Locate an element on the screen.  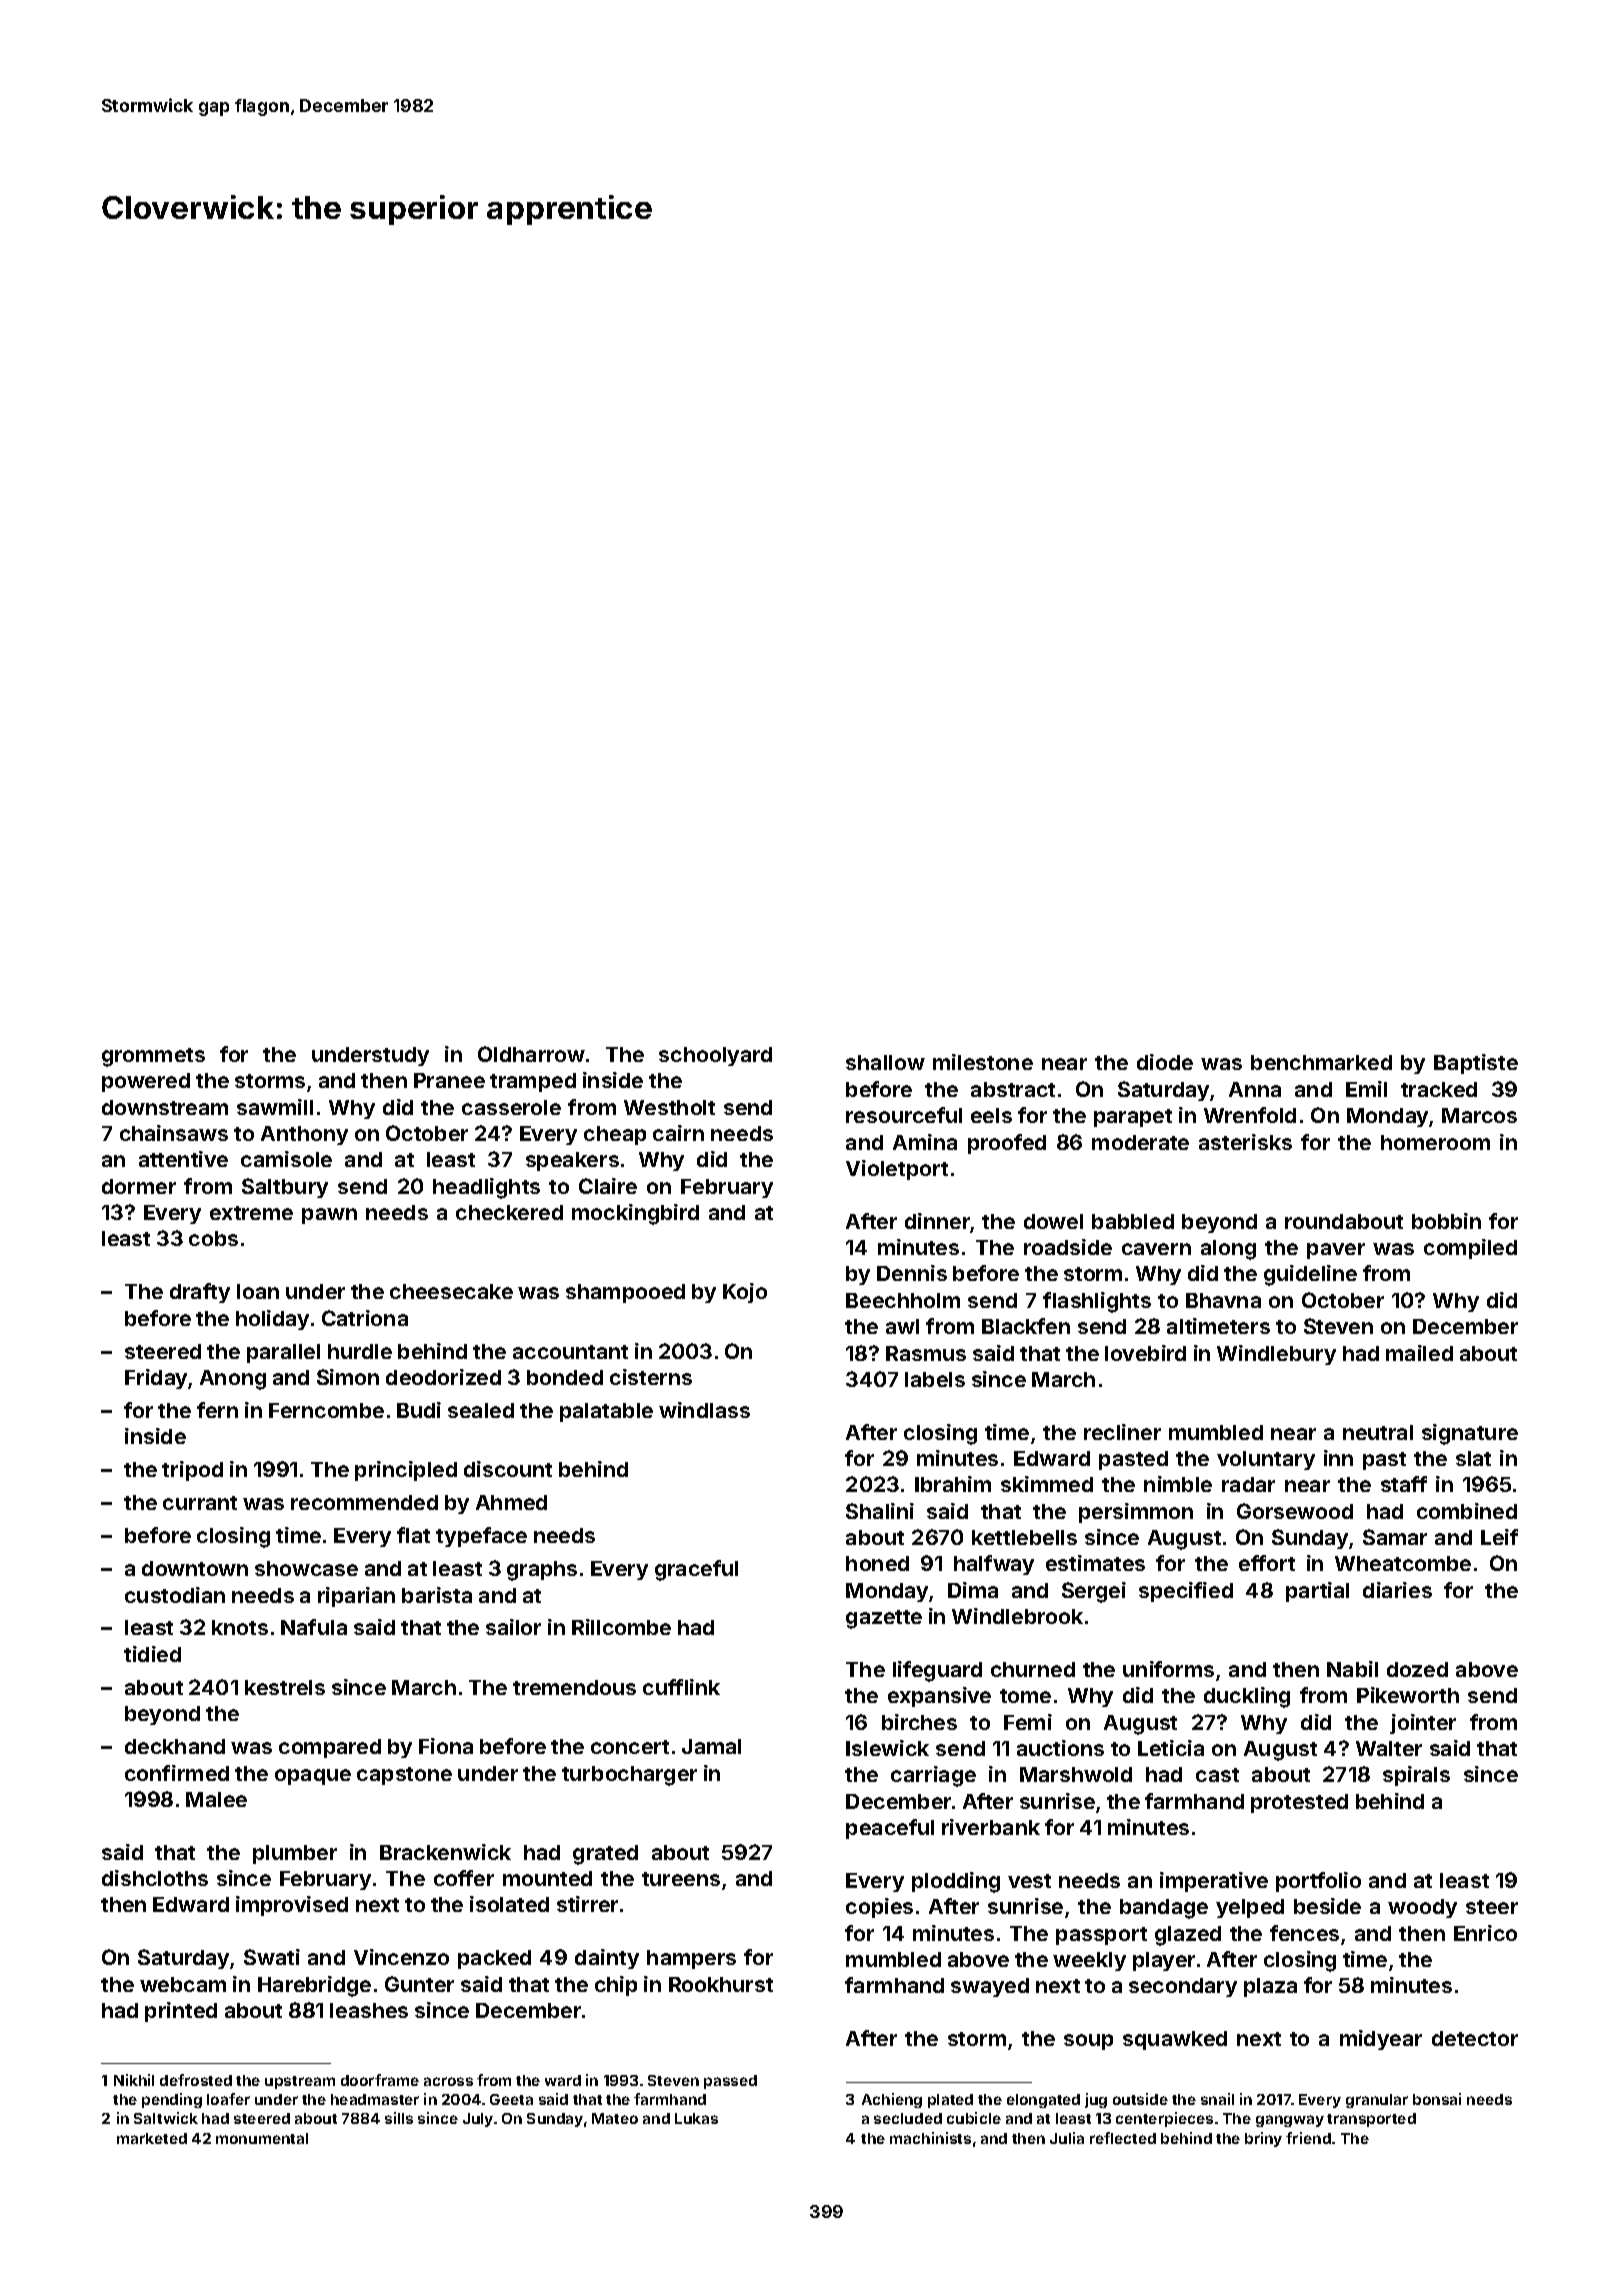
shampooed is located at coordinates (625, 1293).
